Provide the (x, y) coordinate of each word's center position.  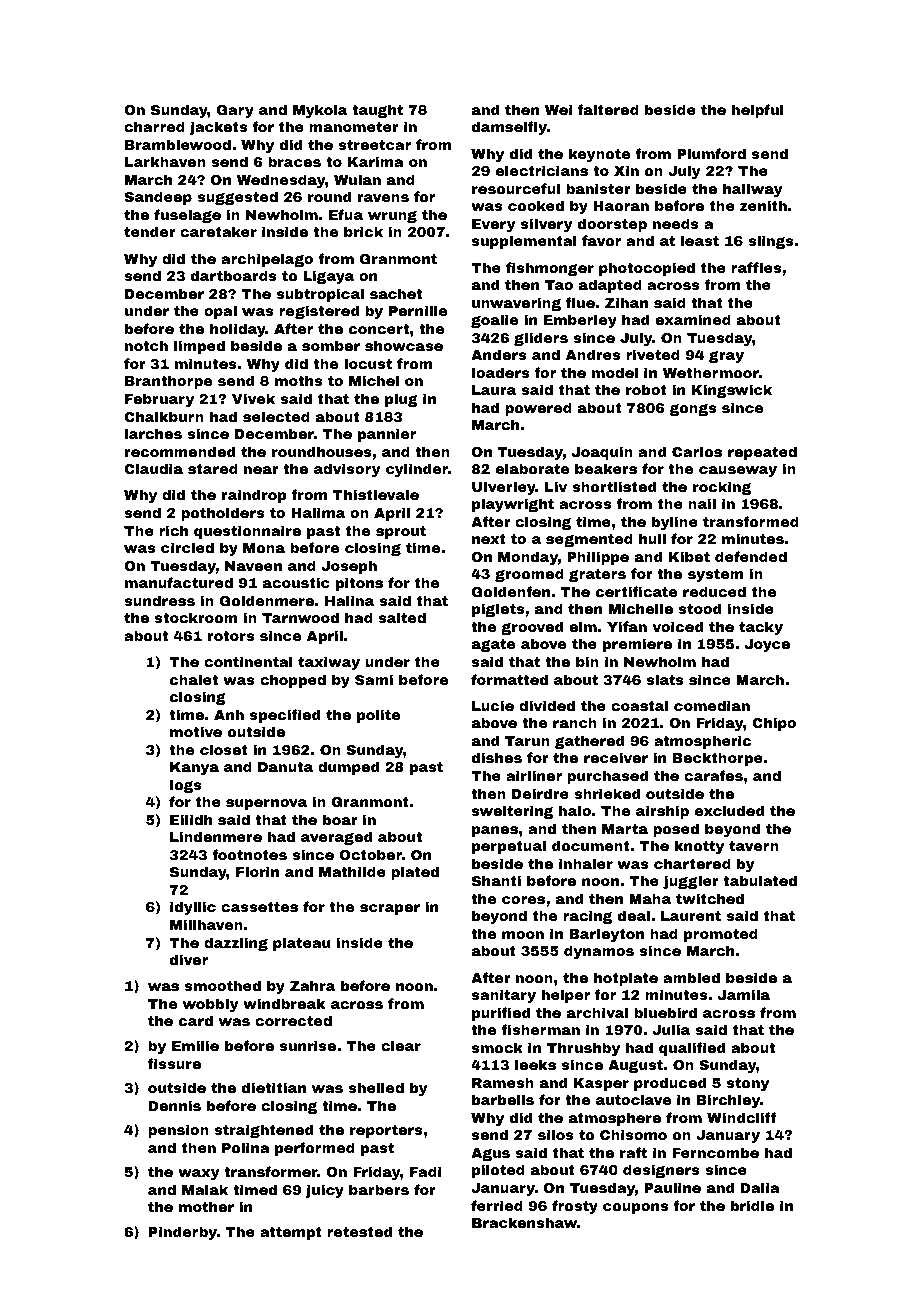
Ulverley (504, 488)
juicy (325, 1191)
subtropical (320, 295)
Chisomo (633, 1134)
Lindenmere (216, 836)
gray (726, 357)
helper (566, 996)
